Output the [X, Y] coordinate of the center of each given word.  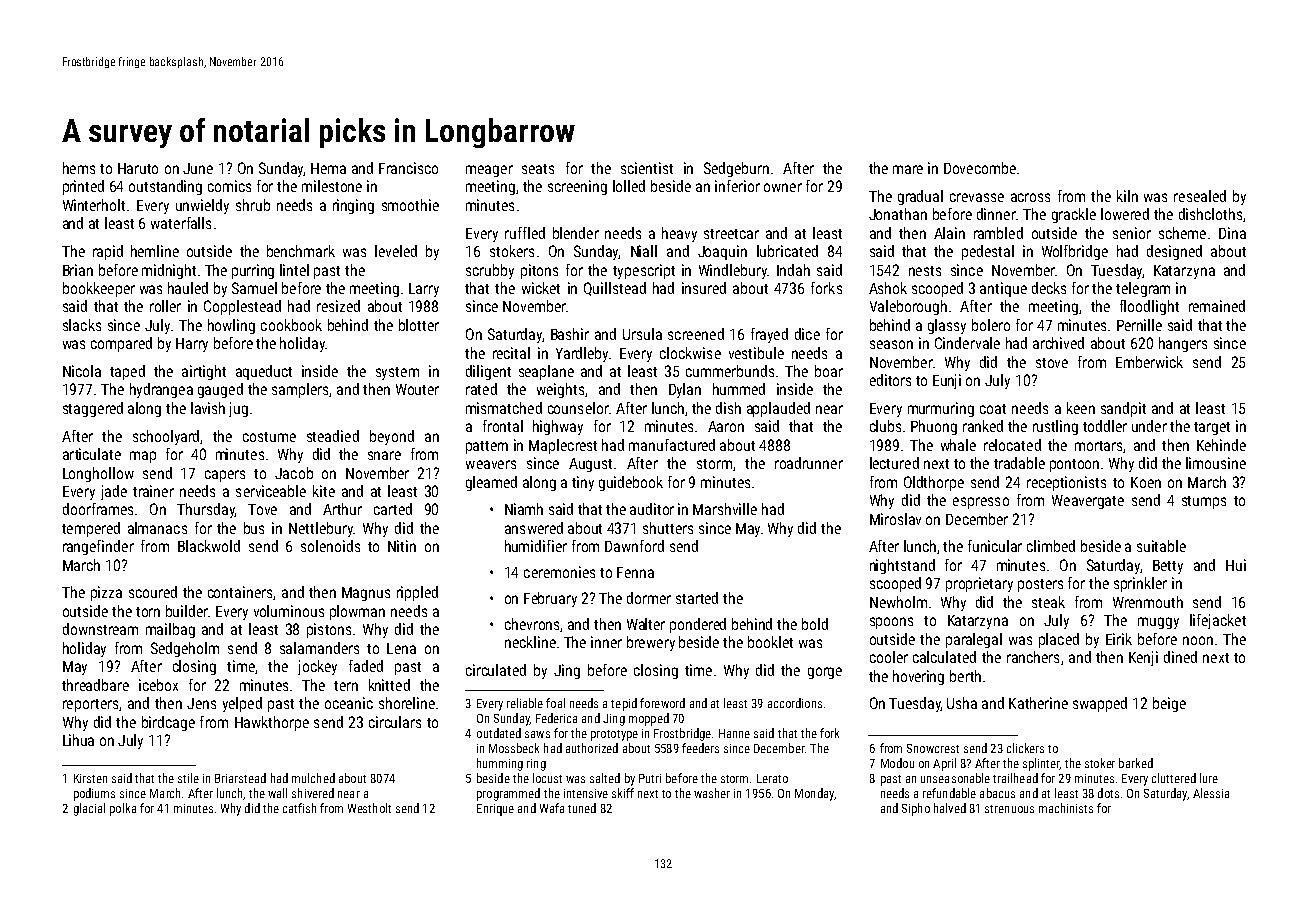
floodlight [1149, 307]
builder [187, 611]
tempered [91, 529]
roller [165, 306]
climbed [1051, 546]
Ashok [888, 288]
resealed [1200, 196]
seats [538, 169]
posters [1040, 585]
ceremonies [559, 572]
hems [79, 168]
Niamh [524, 509]
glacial [89, 809]
